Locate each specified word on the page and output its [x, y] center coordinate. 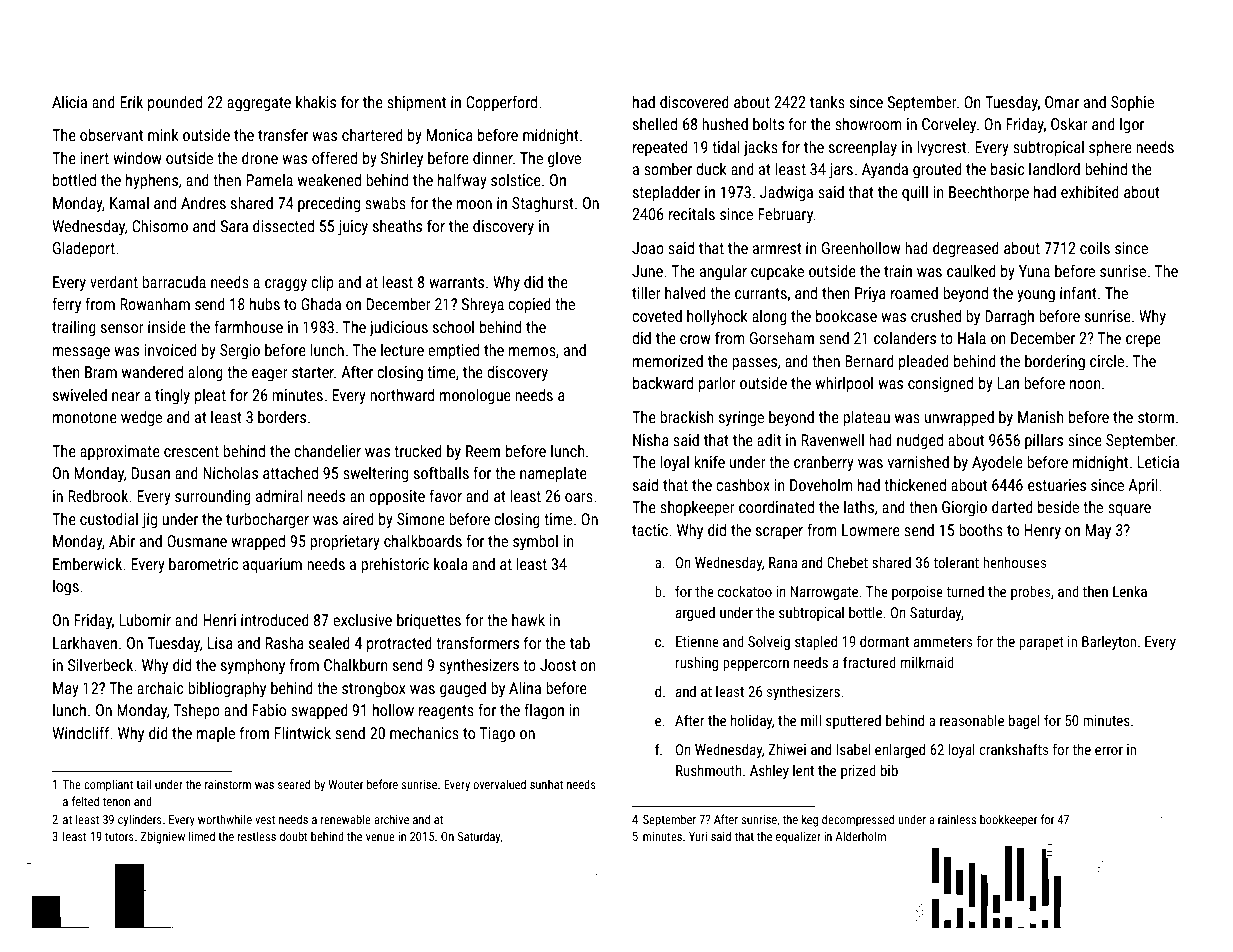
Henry [1042, 532]
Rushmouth [709, 770]
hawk [528, 619]
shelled [655, 123]
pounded [175, 103]
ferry [66, 305]
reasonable [972, 720]
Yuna [1034, 271]
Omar [1062, 102]
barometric [203, 564]
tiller [646, 292]
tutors [119, 837]
